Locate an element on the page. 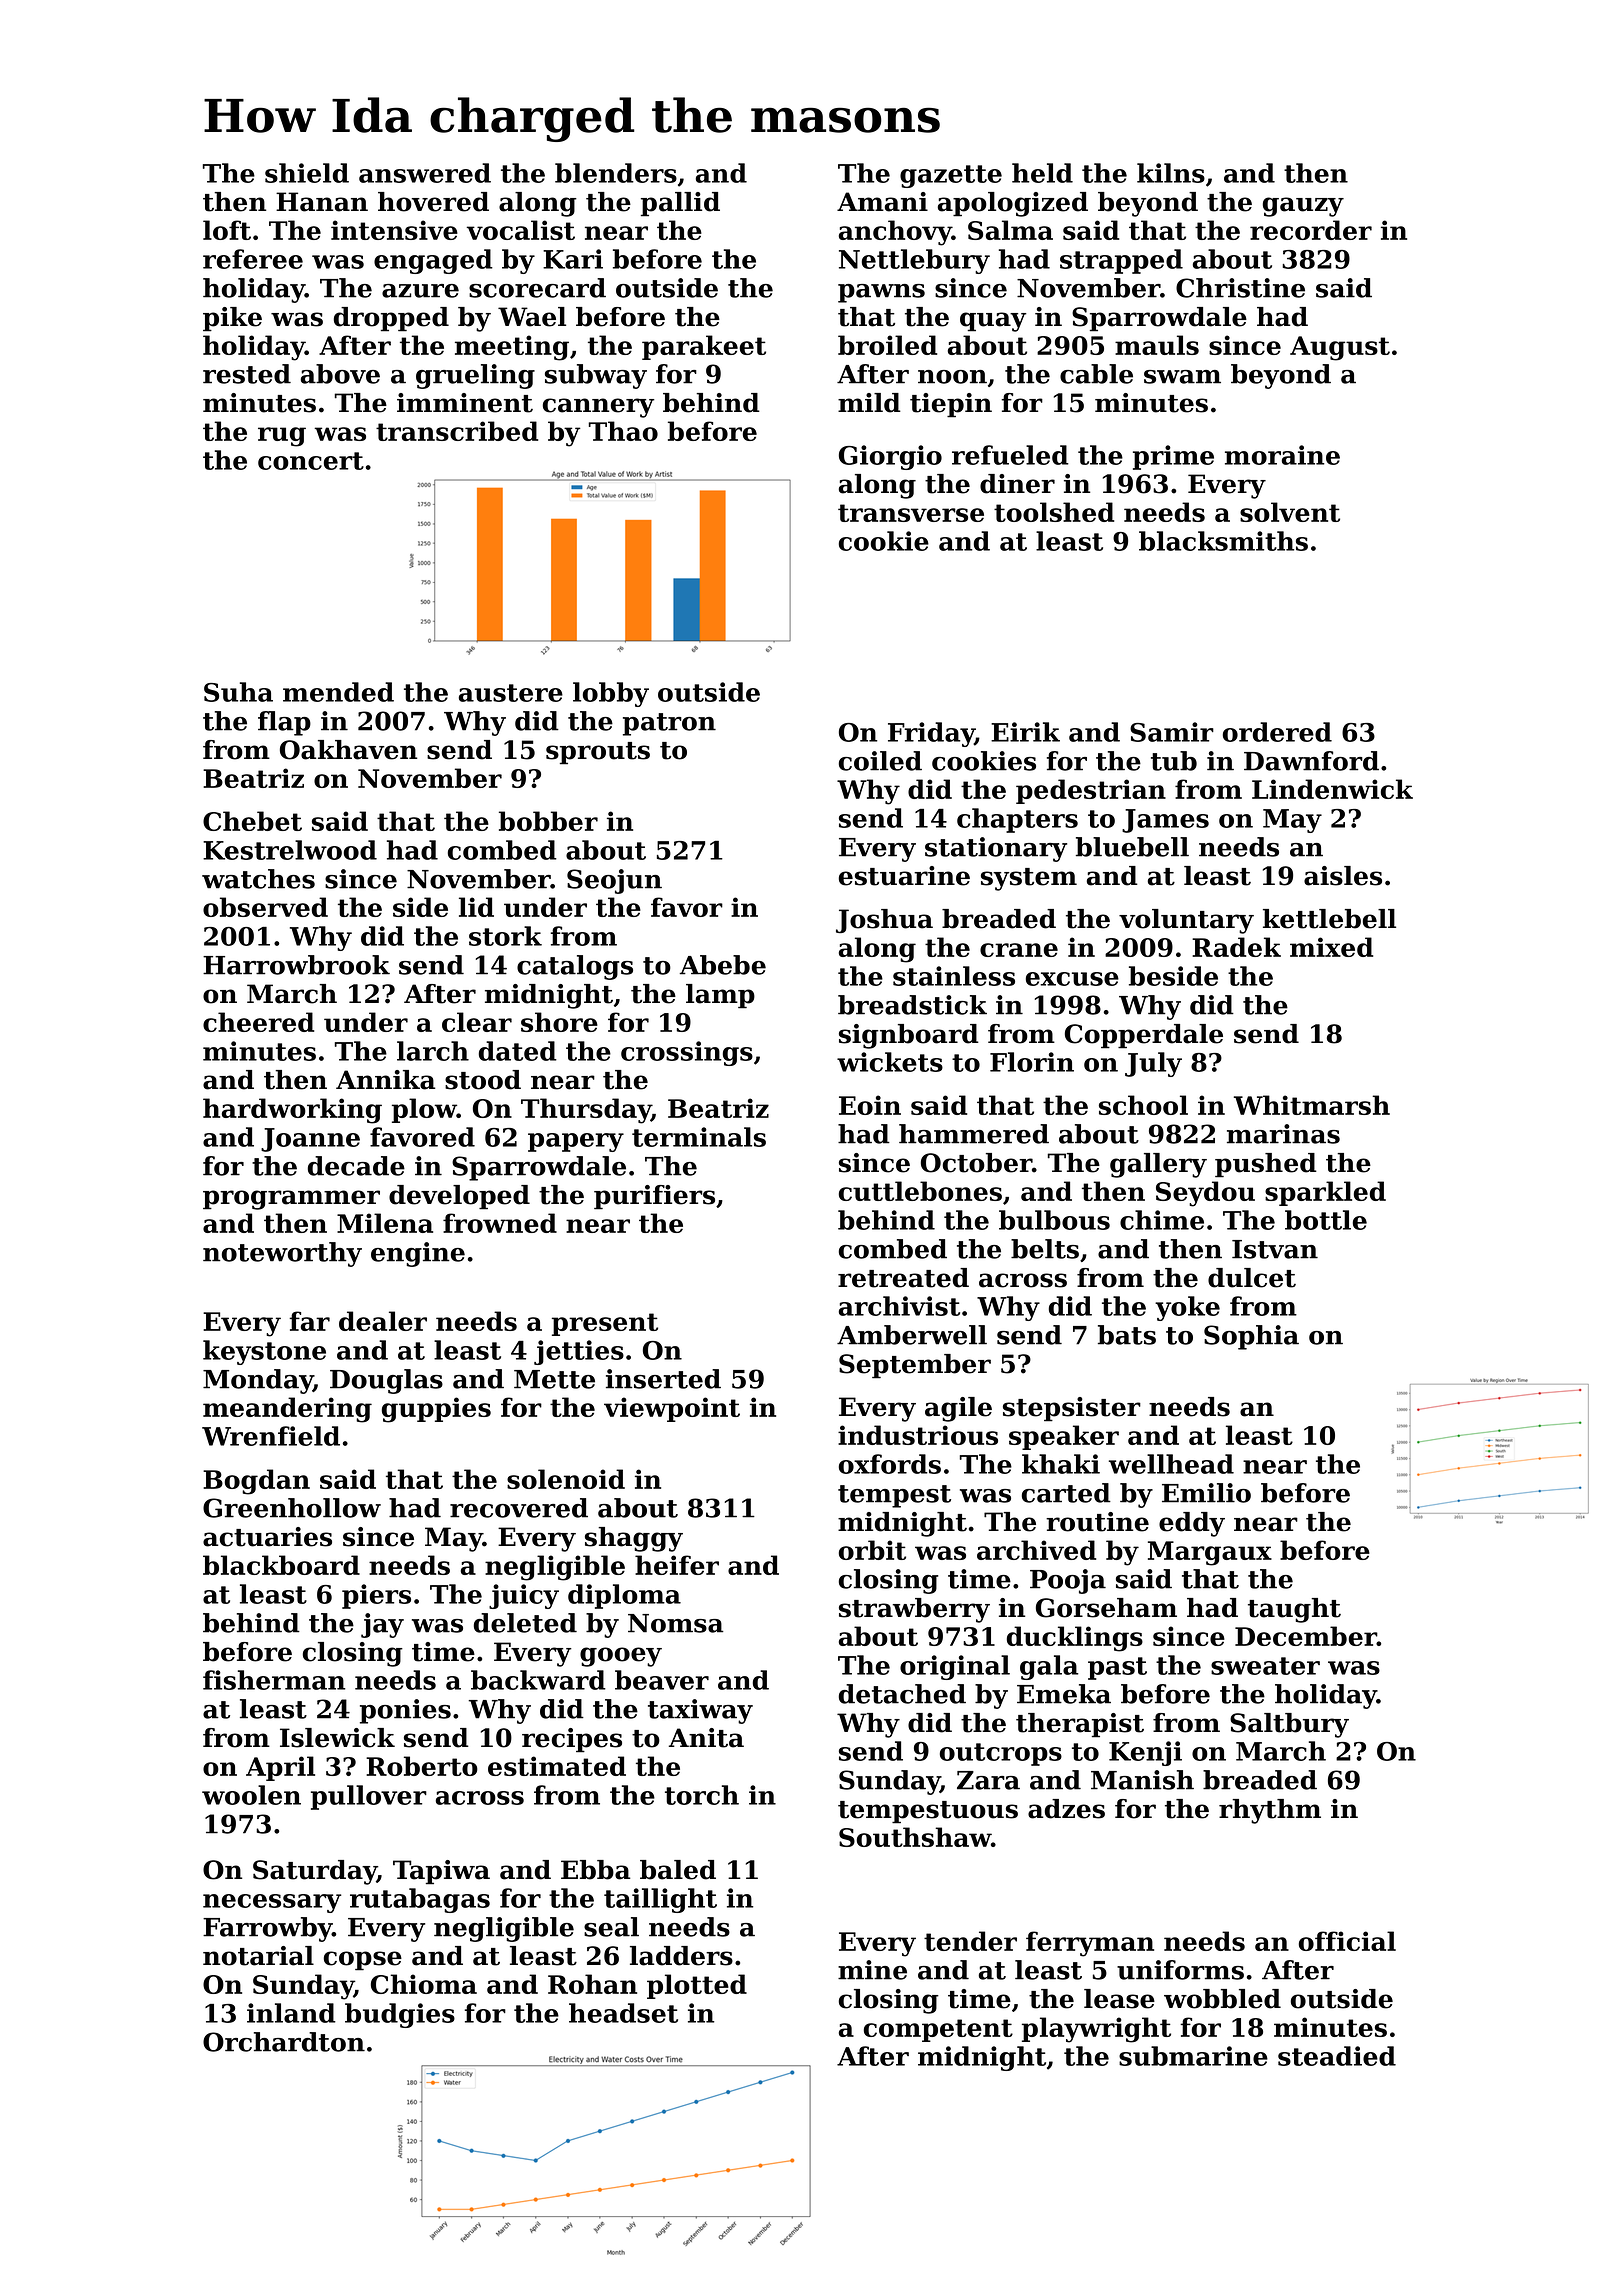 This image has width=1620, height=2292. guppies is located at coordinates (436, 1410).
